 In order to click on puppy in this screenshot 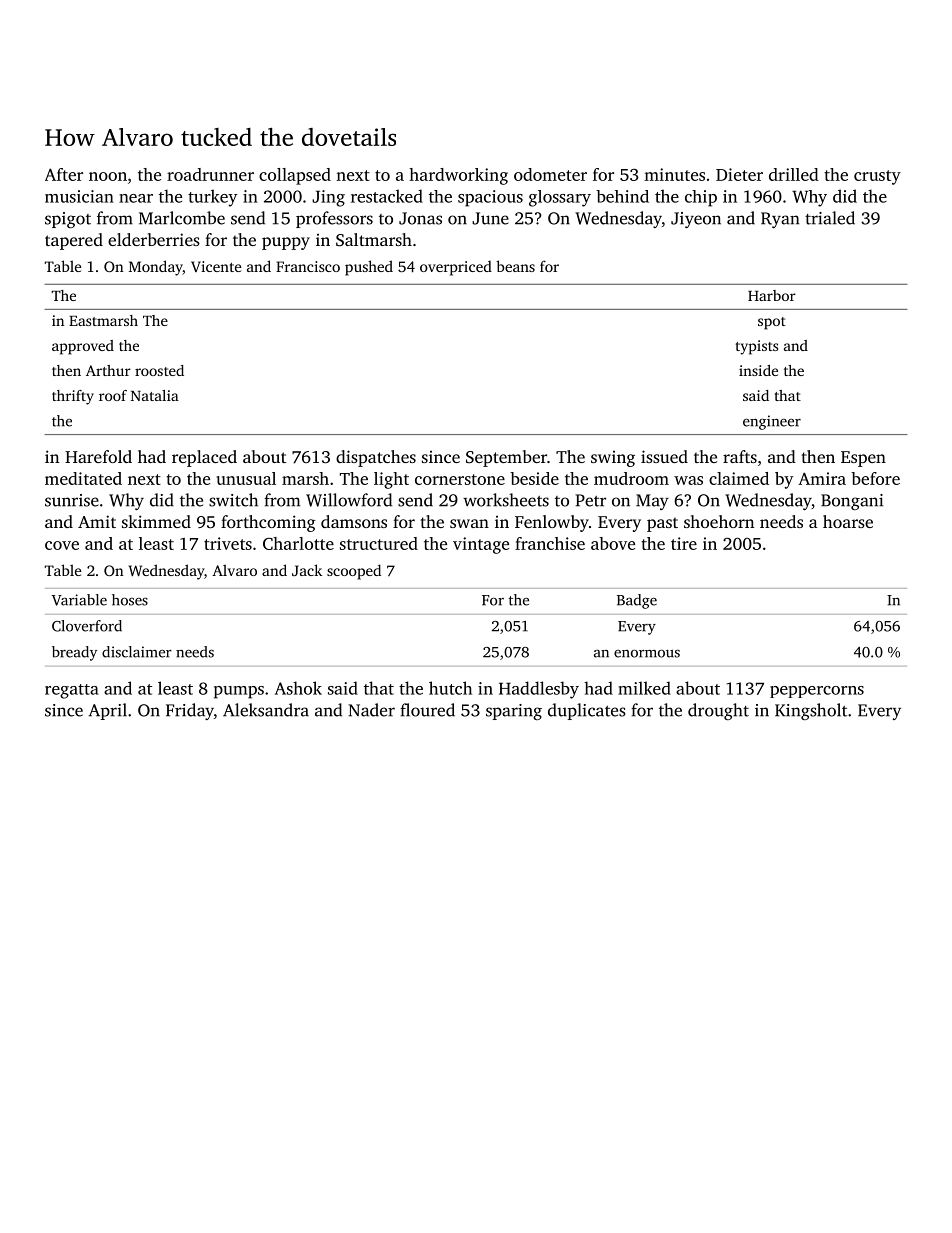, I will do `click(286, 243)`.
